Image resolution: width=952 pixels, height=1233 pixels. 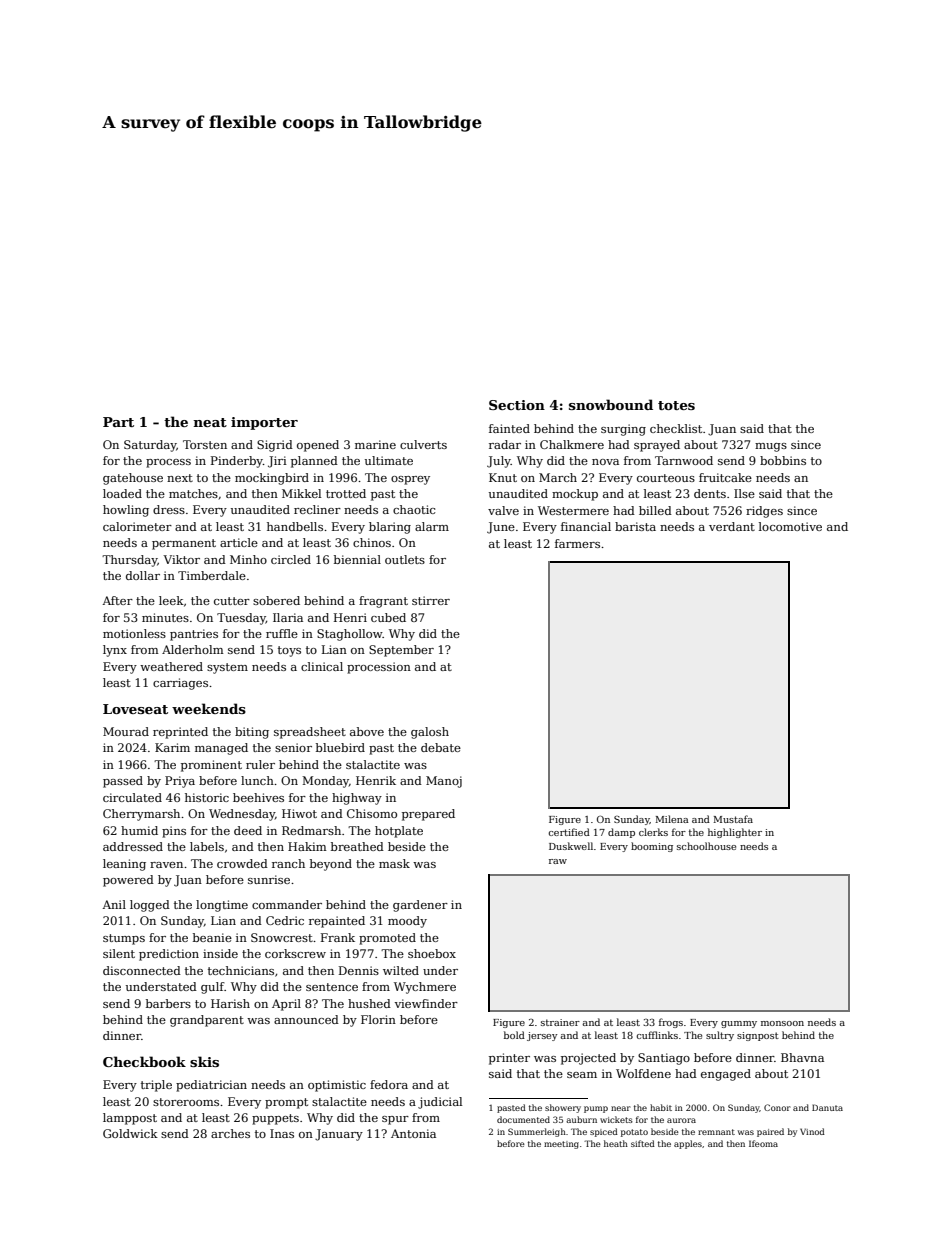 I want to click on technicians, so click(x=241, y=970).
